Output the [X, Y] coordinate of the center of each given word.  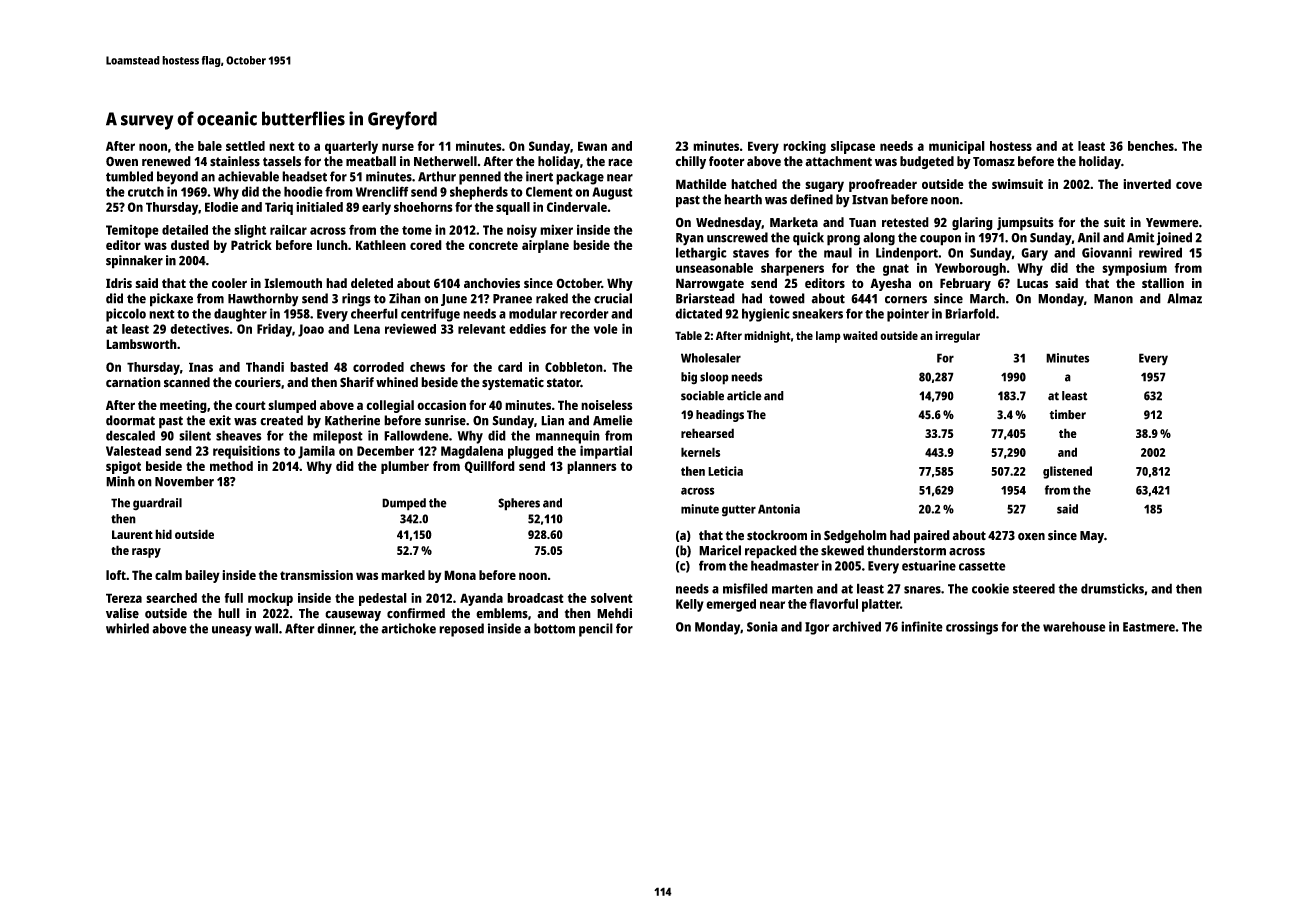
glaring [972, 223]
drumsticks [1112, 588]
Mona [460, 575]
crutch [146, 191]
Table [688, 335]
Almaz [1184, 298]
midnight [767, 337]
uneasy [232, 631]
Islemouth [293, 283]
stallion [1163, 283]
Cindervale [577, 207]
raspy [146, 553]
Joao [311, 330]
